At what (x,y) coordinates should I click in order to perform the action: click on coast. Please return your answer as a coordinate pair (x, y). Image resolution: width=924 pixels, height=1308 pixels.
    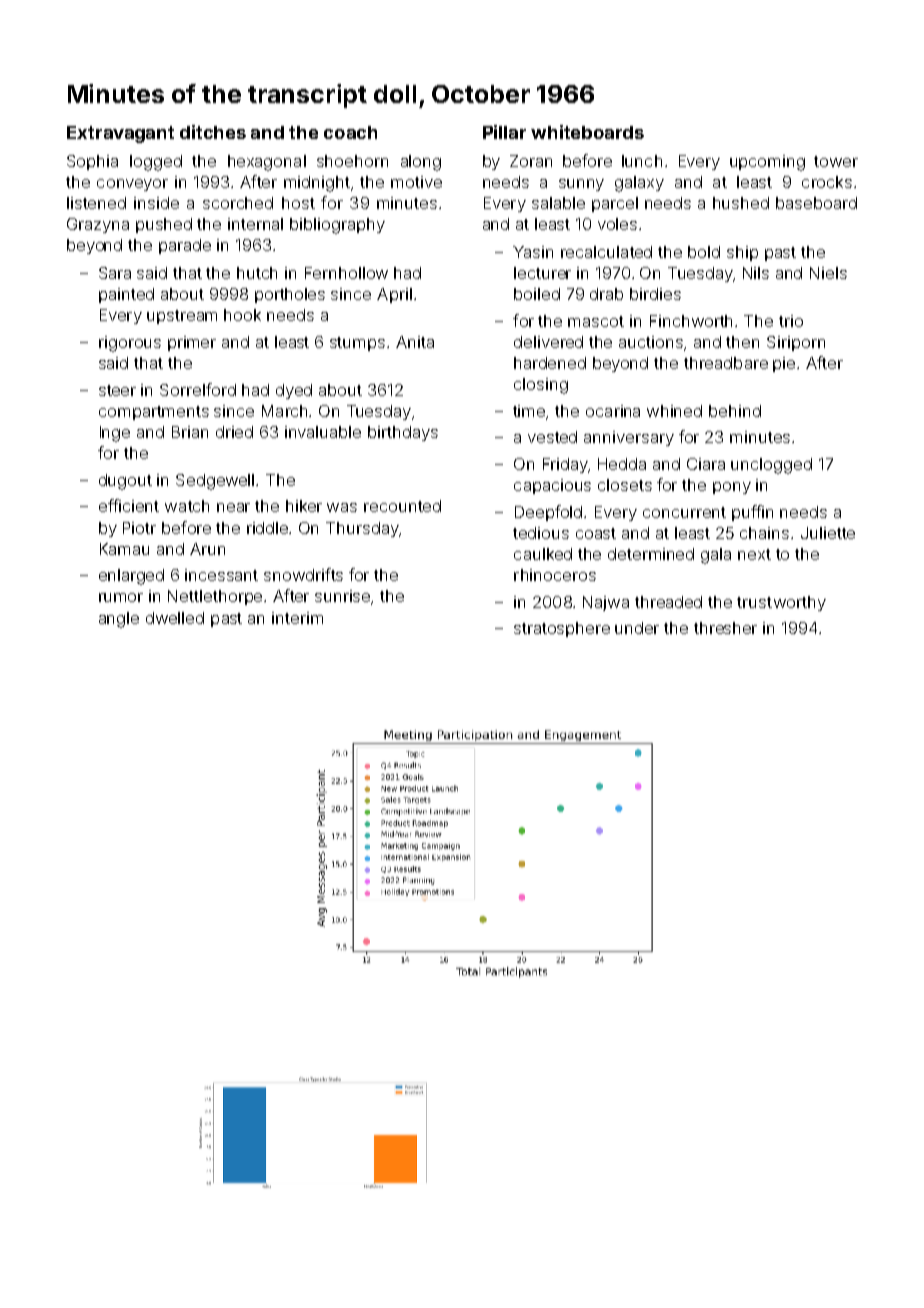
    Looking at the image, I should click on (596, 533).
